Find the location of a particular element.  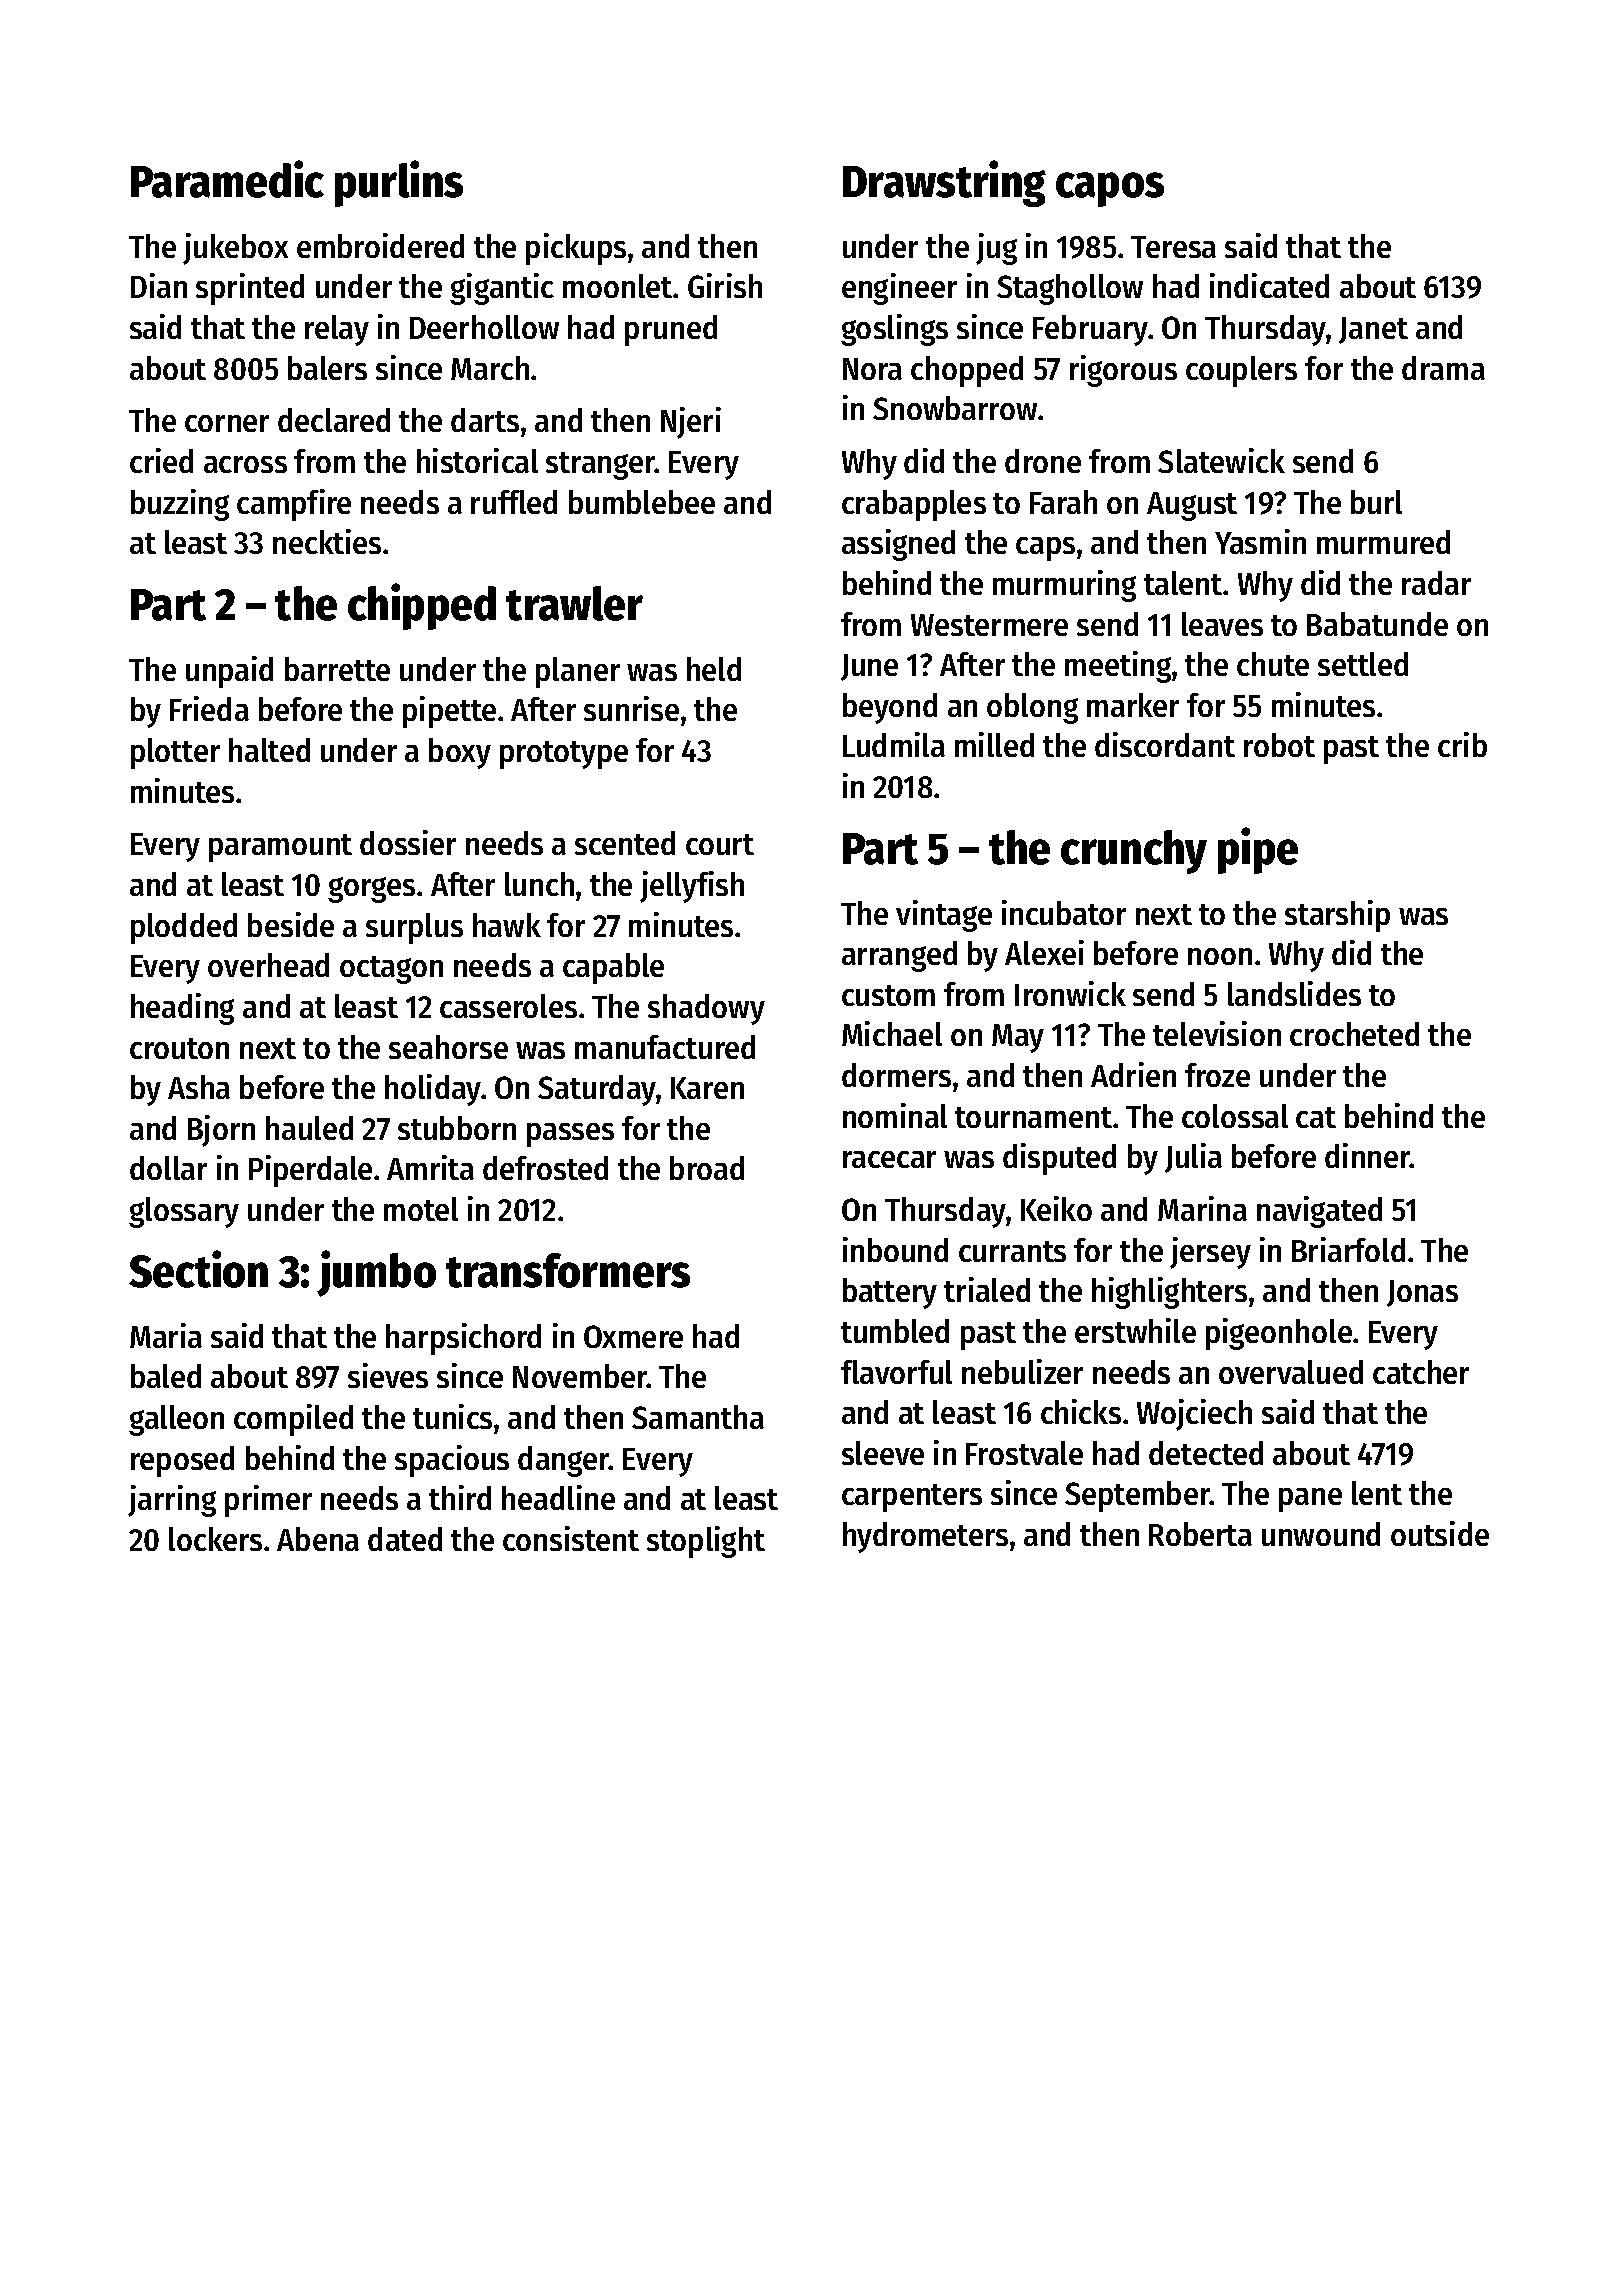

Alexei is located at coordinates (1044, 952).
